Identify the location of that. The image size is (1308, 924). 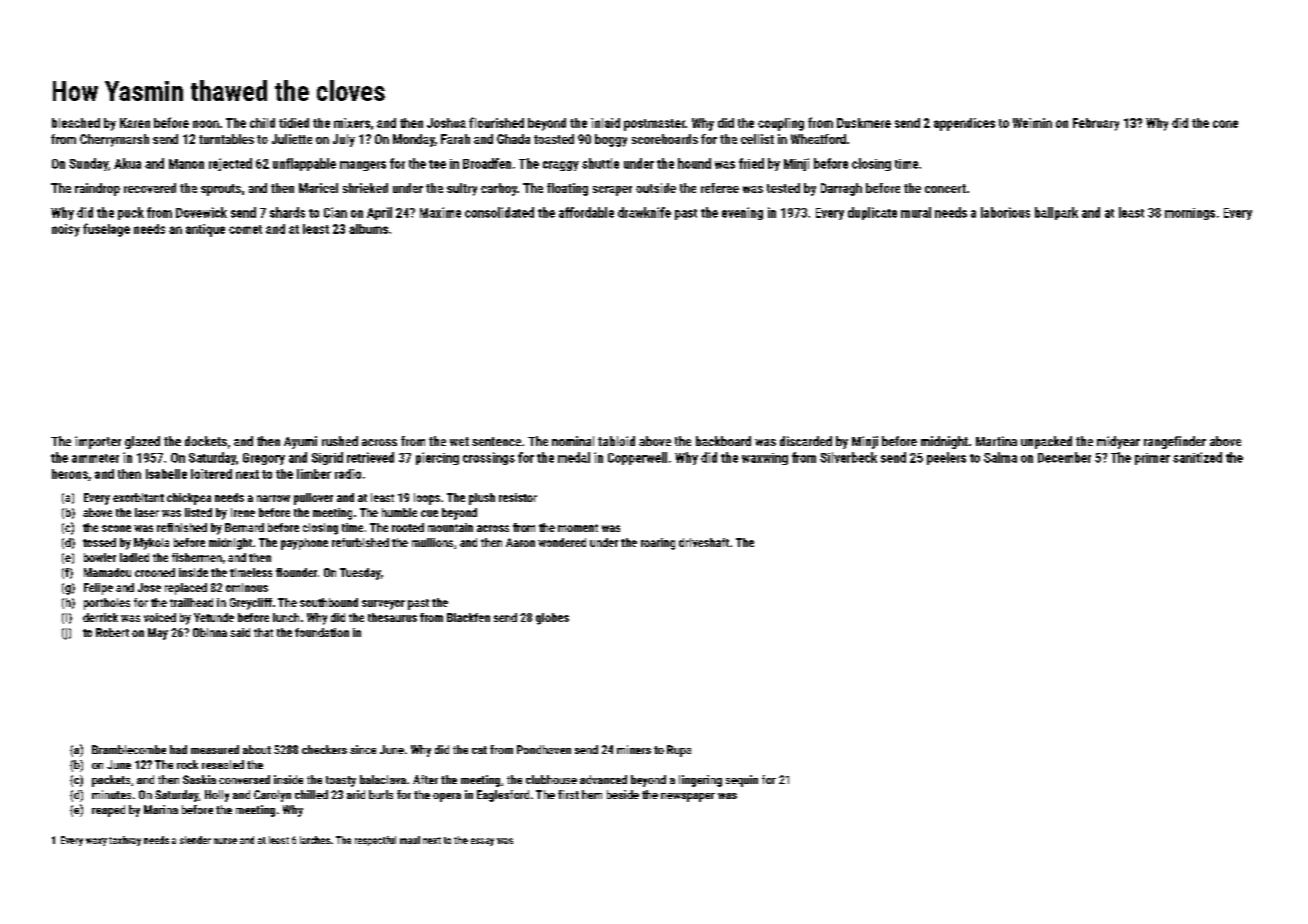
(263, 632).
